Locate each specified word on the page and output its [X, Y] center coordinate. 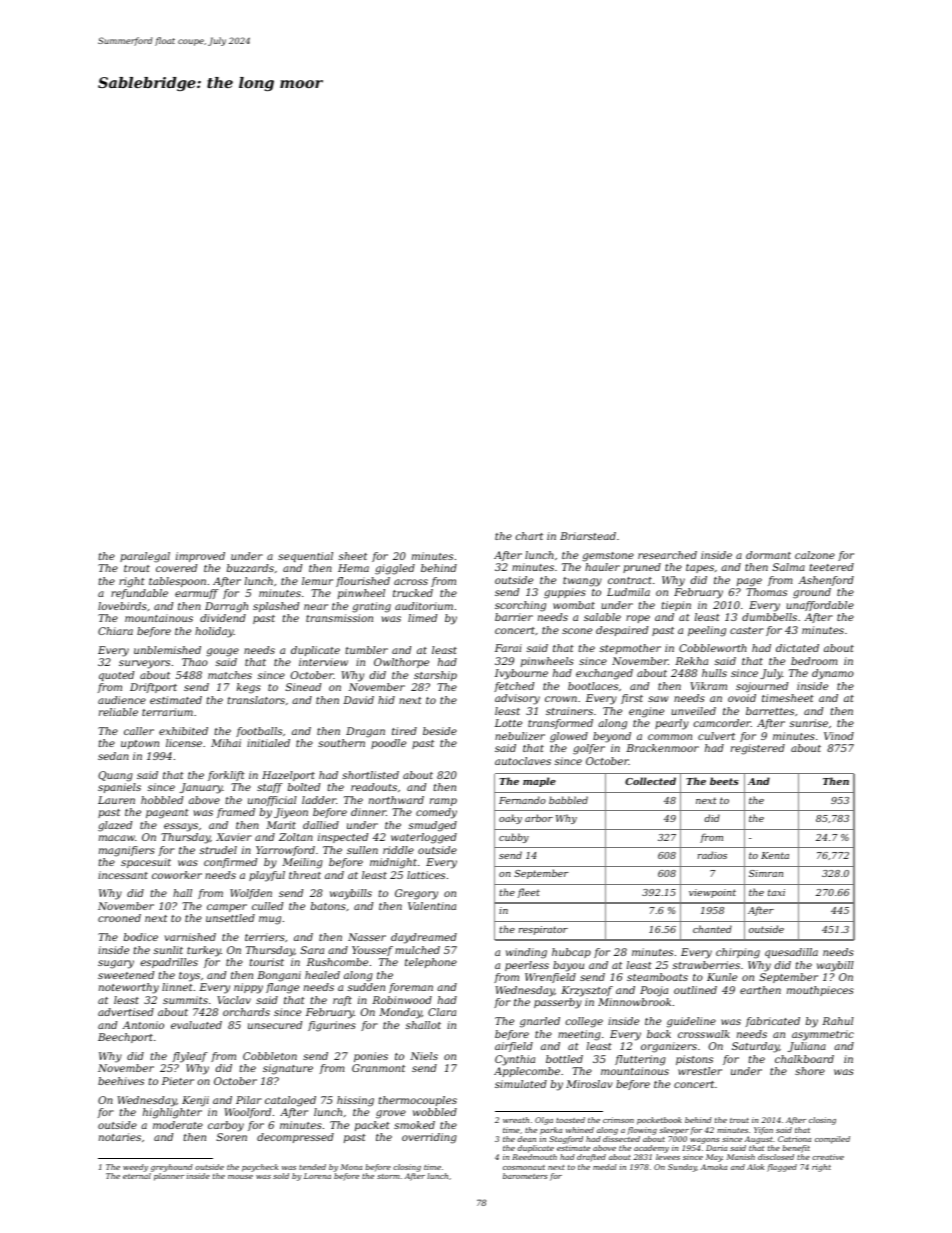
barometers [525, 1176]
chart [529, 536]
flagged [782, 1168]
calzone [815, 555]
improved [200, 557]
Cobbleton [270, 1056]
